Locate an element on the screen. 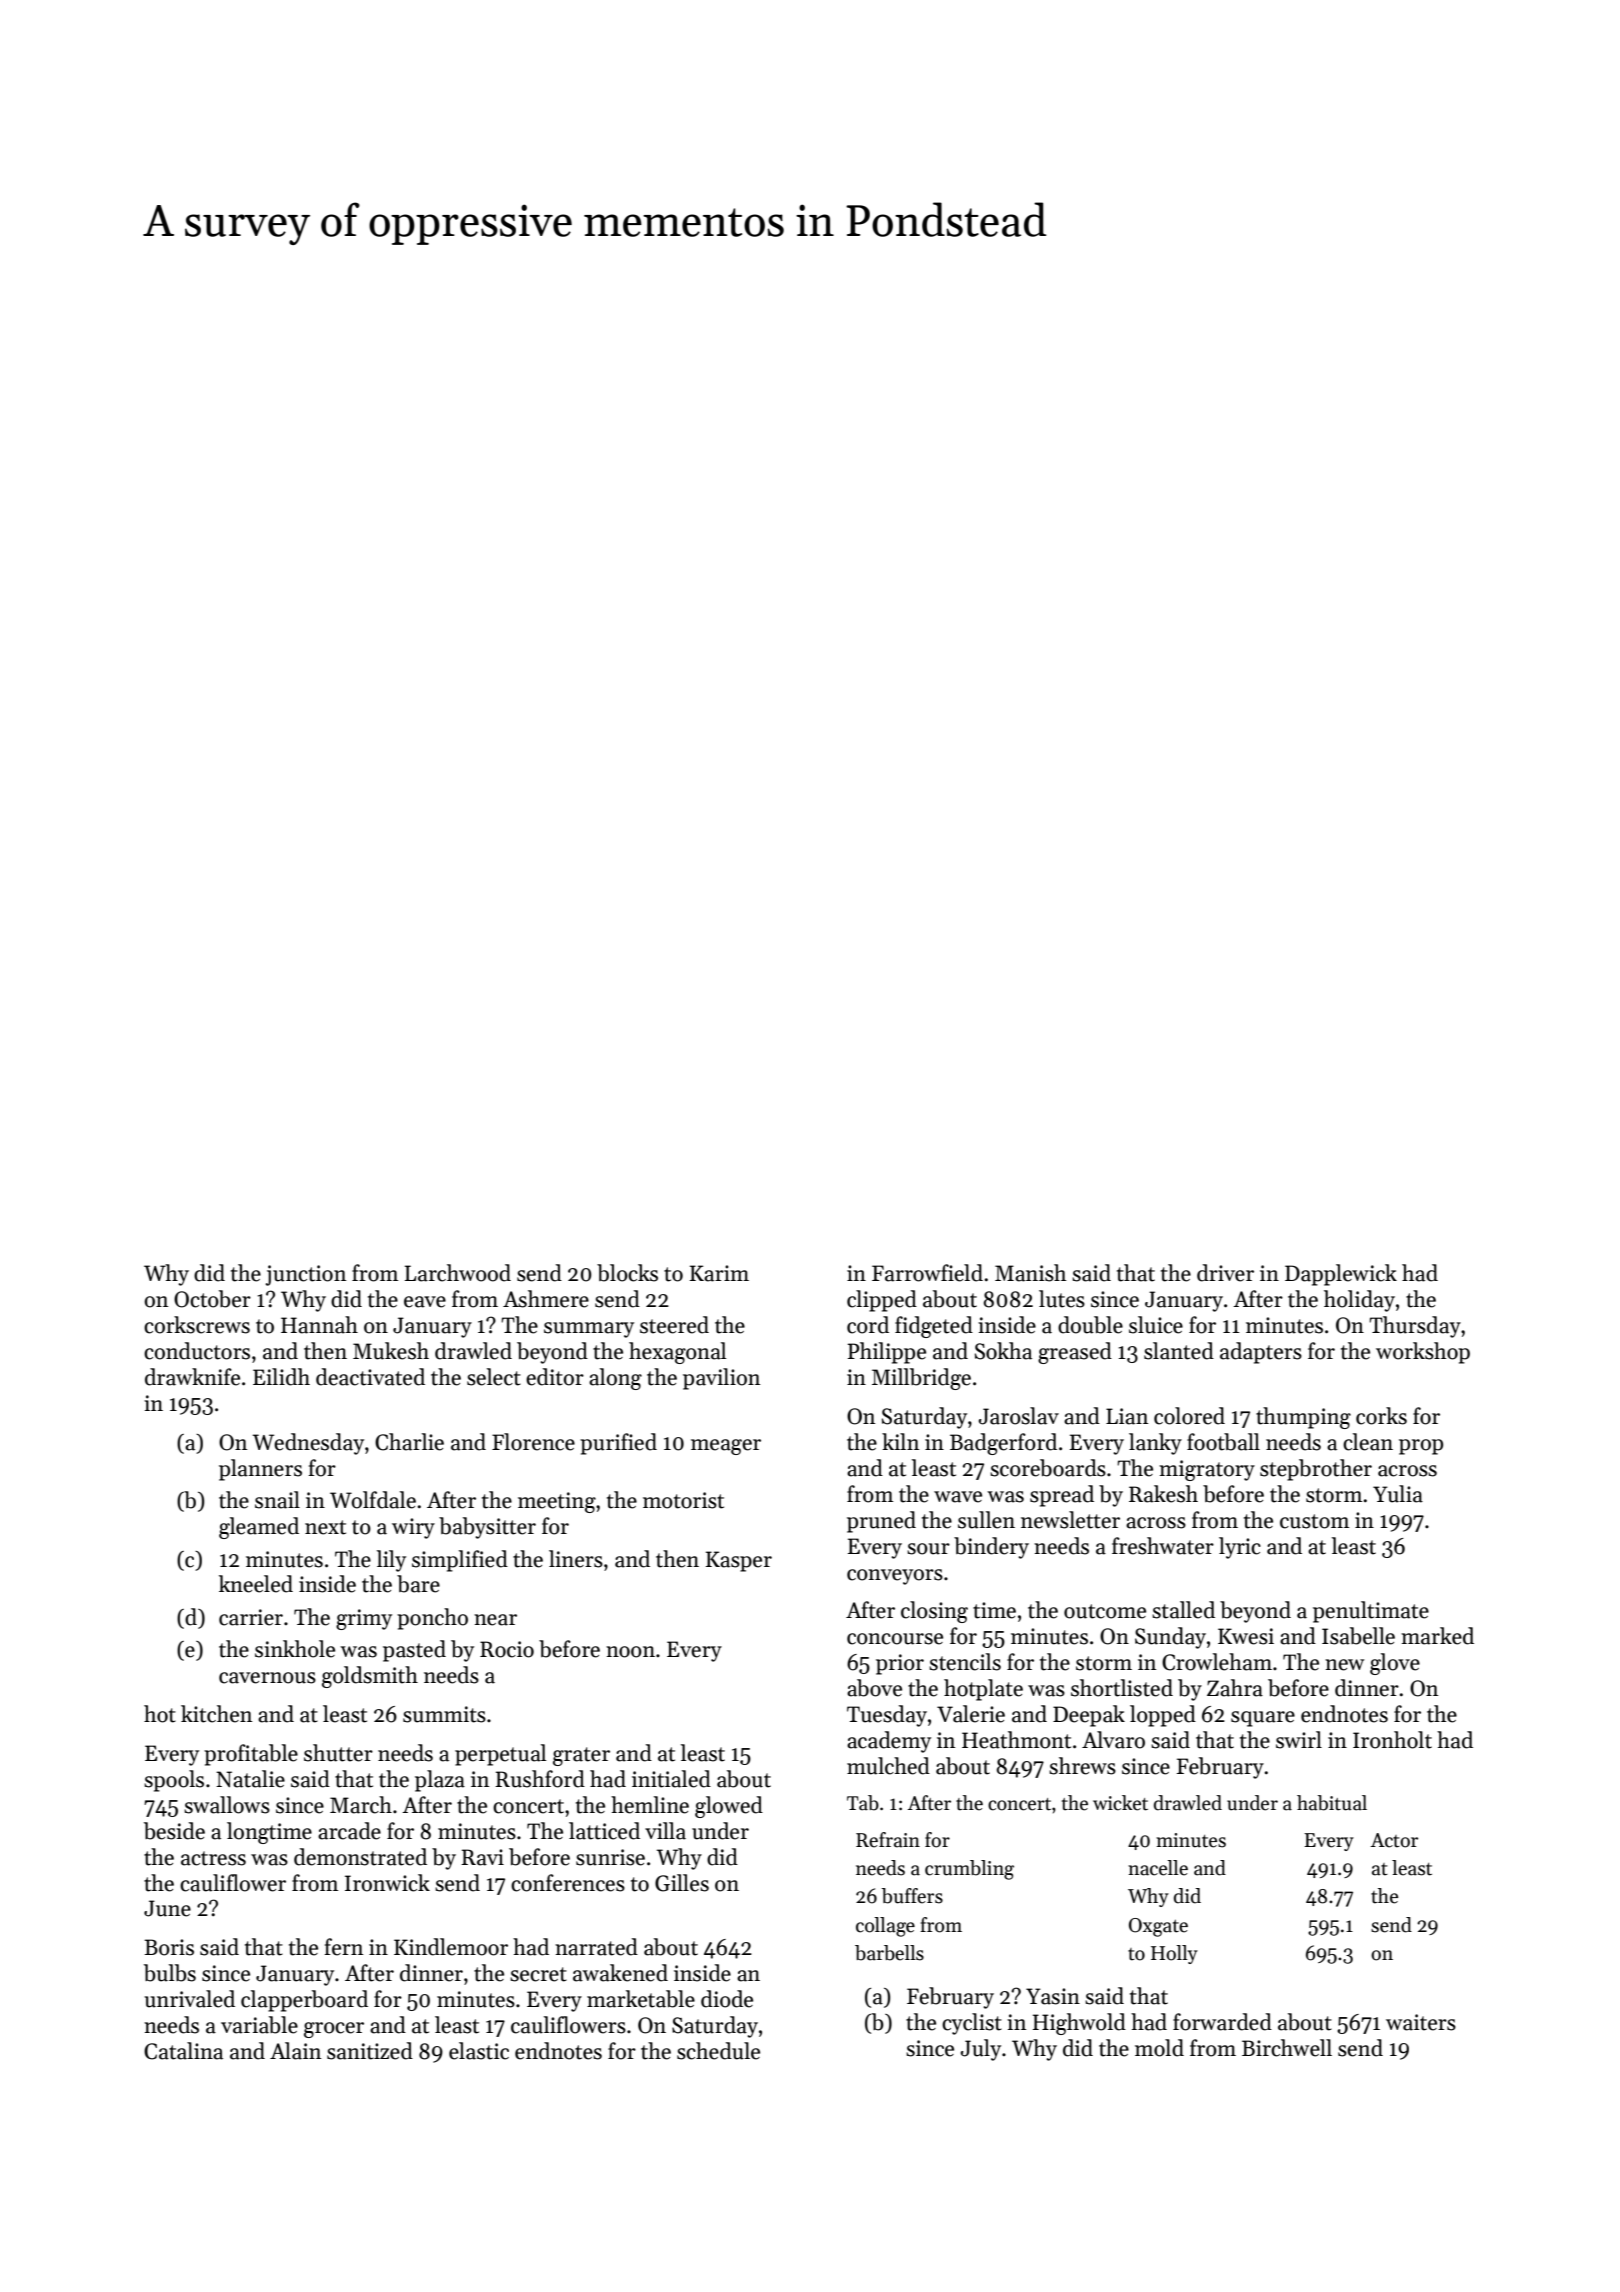 This screenshot has height=2292, width=1620. Farrowfield is located at coordinates (927, 1273).
